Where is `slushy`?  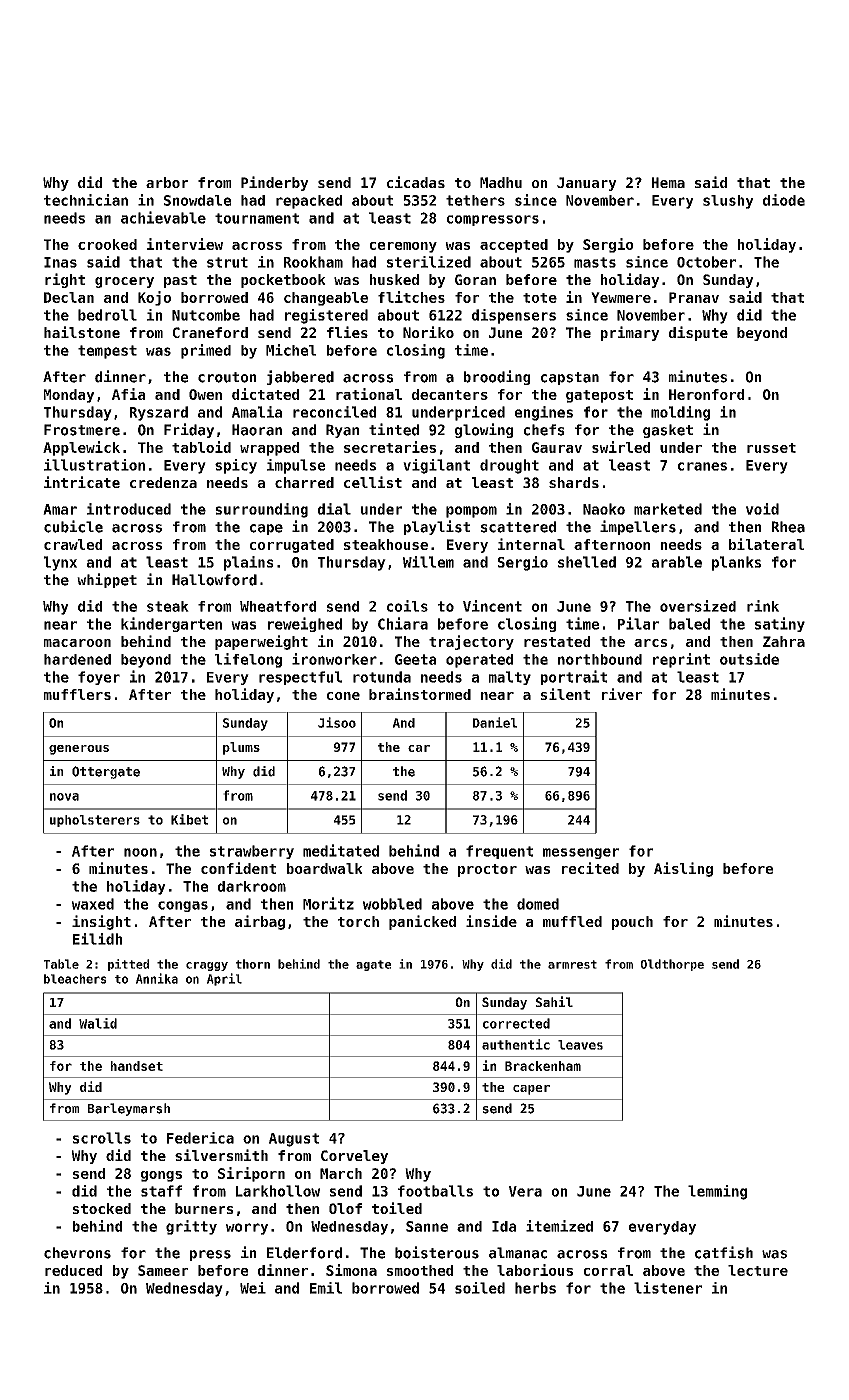
slushy is located at coordinates (728, 202).
